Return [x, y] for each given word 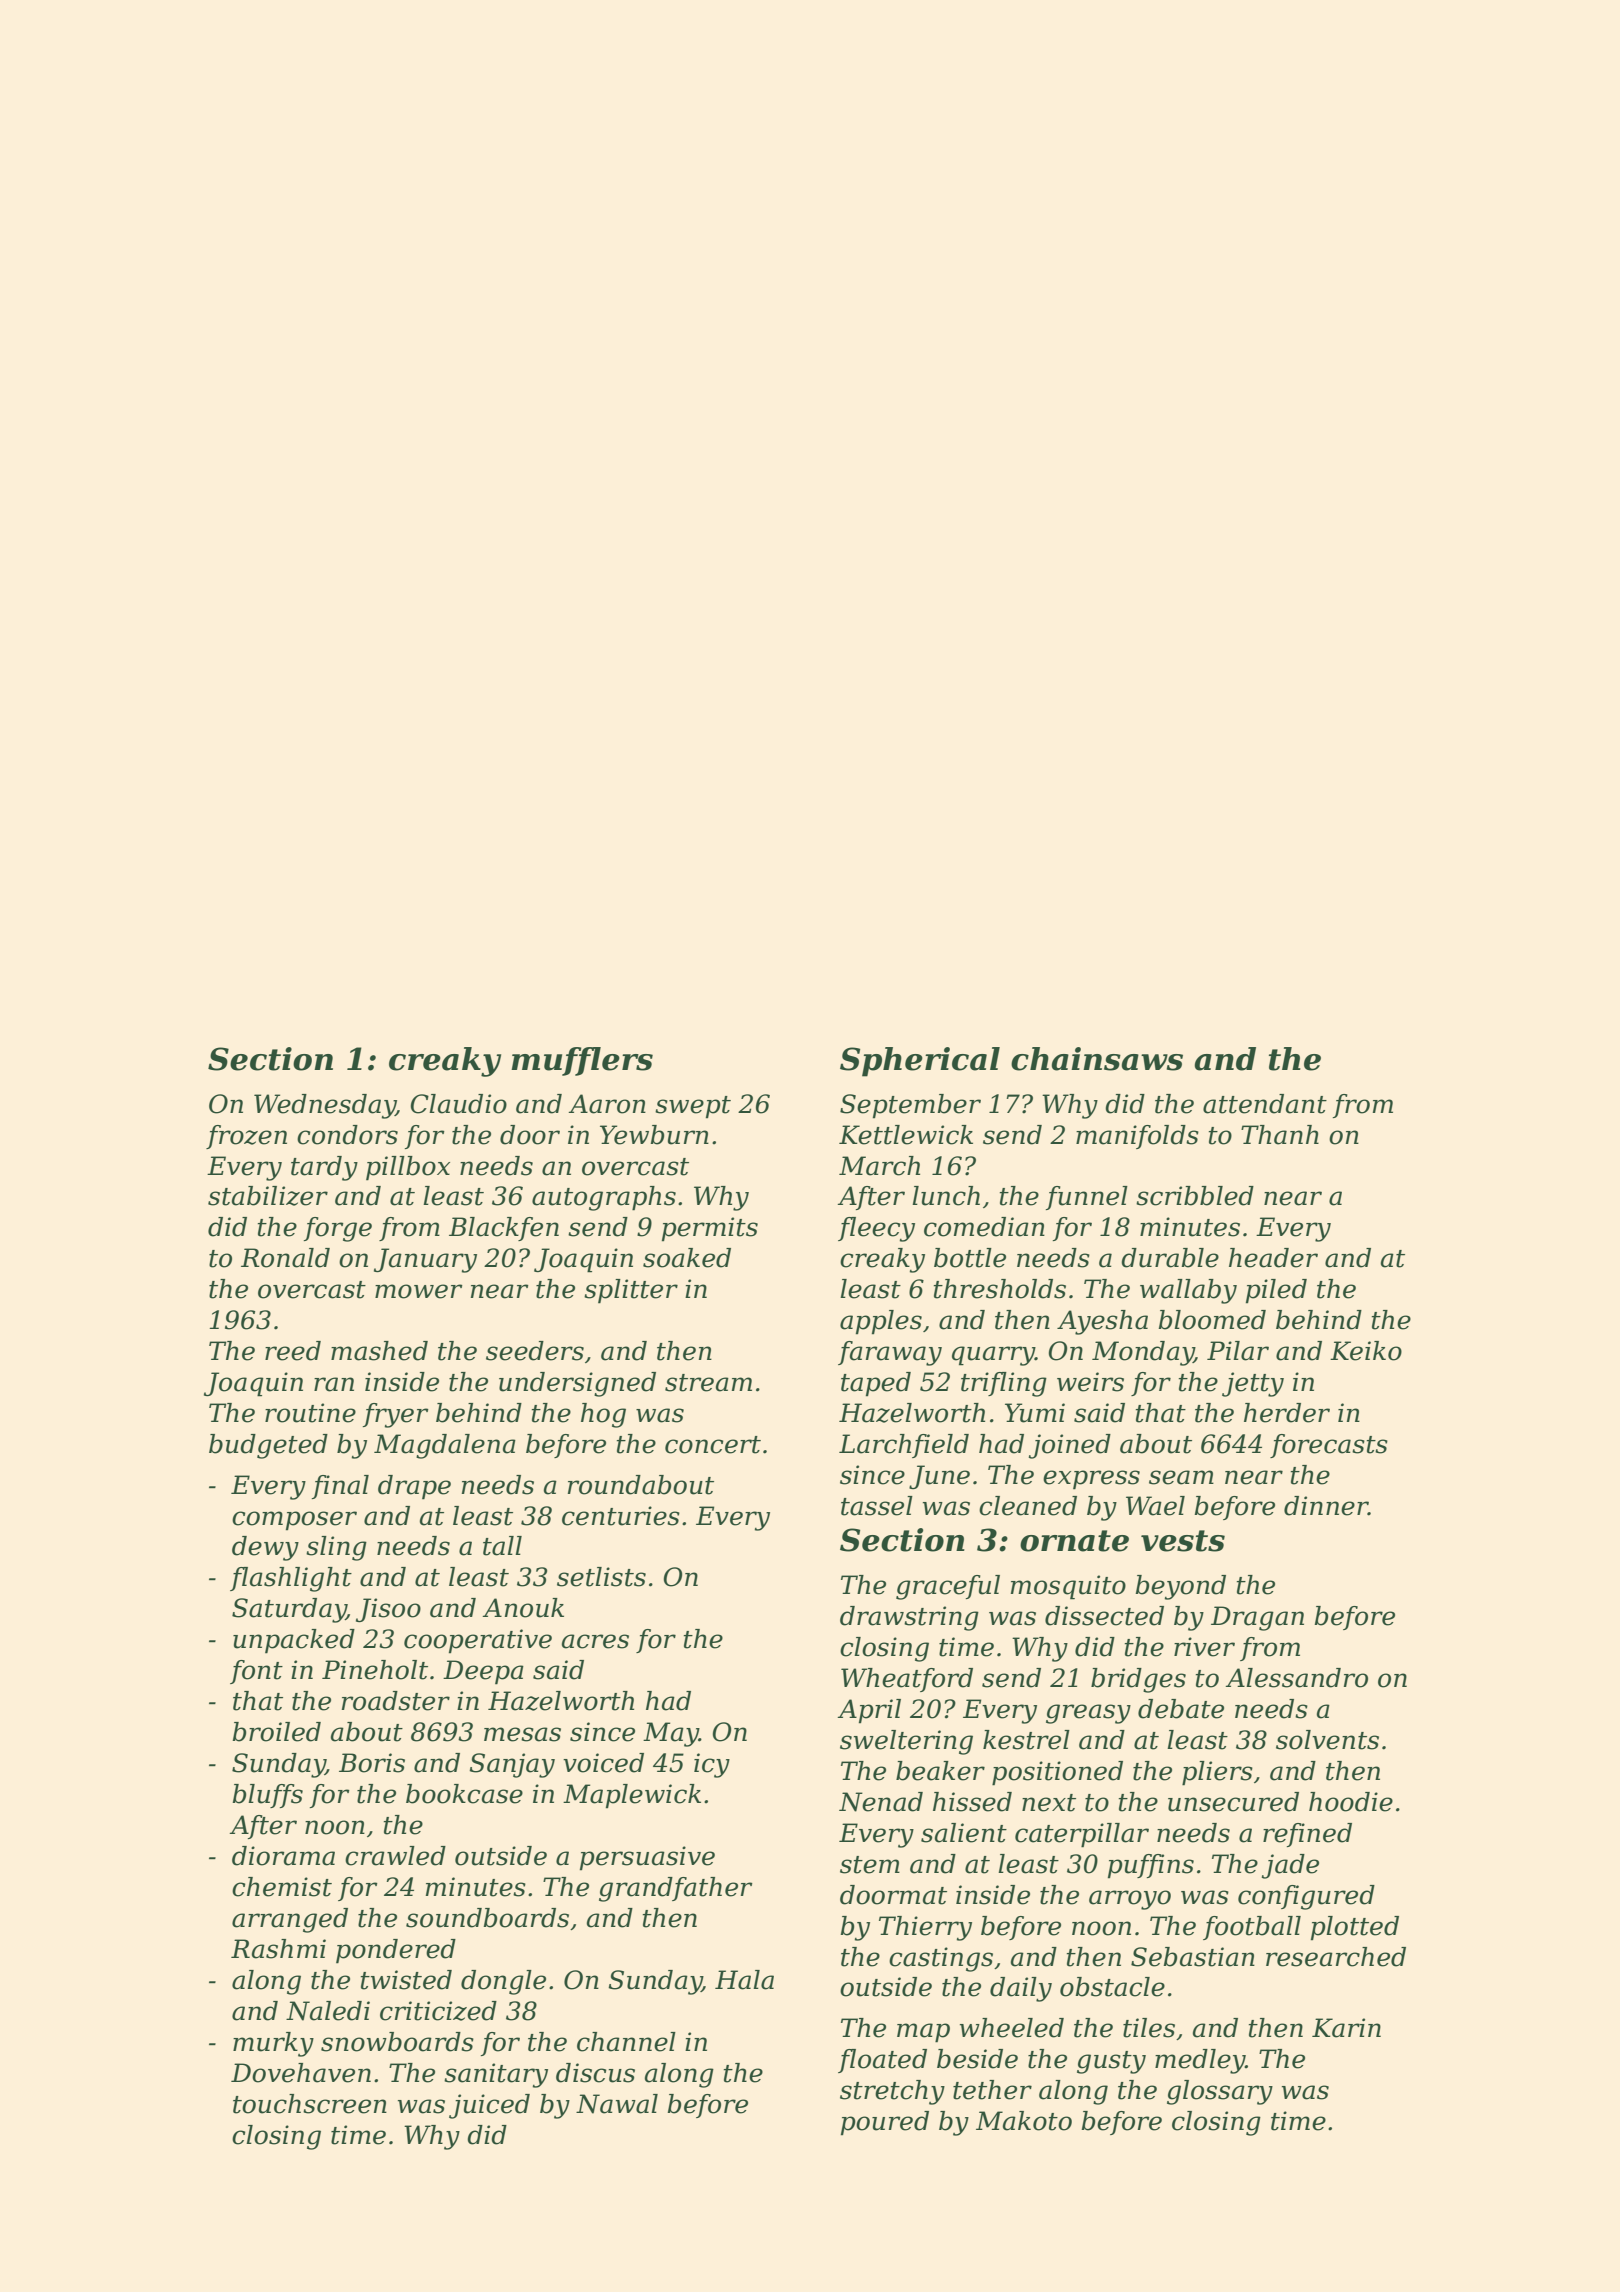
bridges [1138, 1680]
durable [1170, 1258]
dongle [503, 1982]
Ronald [285, 1258]
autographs [604, 1198]
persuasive [647, 1858]
